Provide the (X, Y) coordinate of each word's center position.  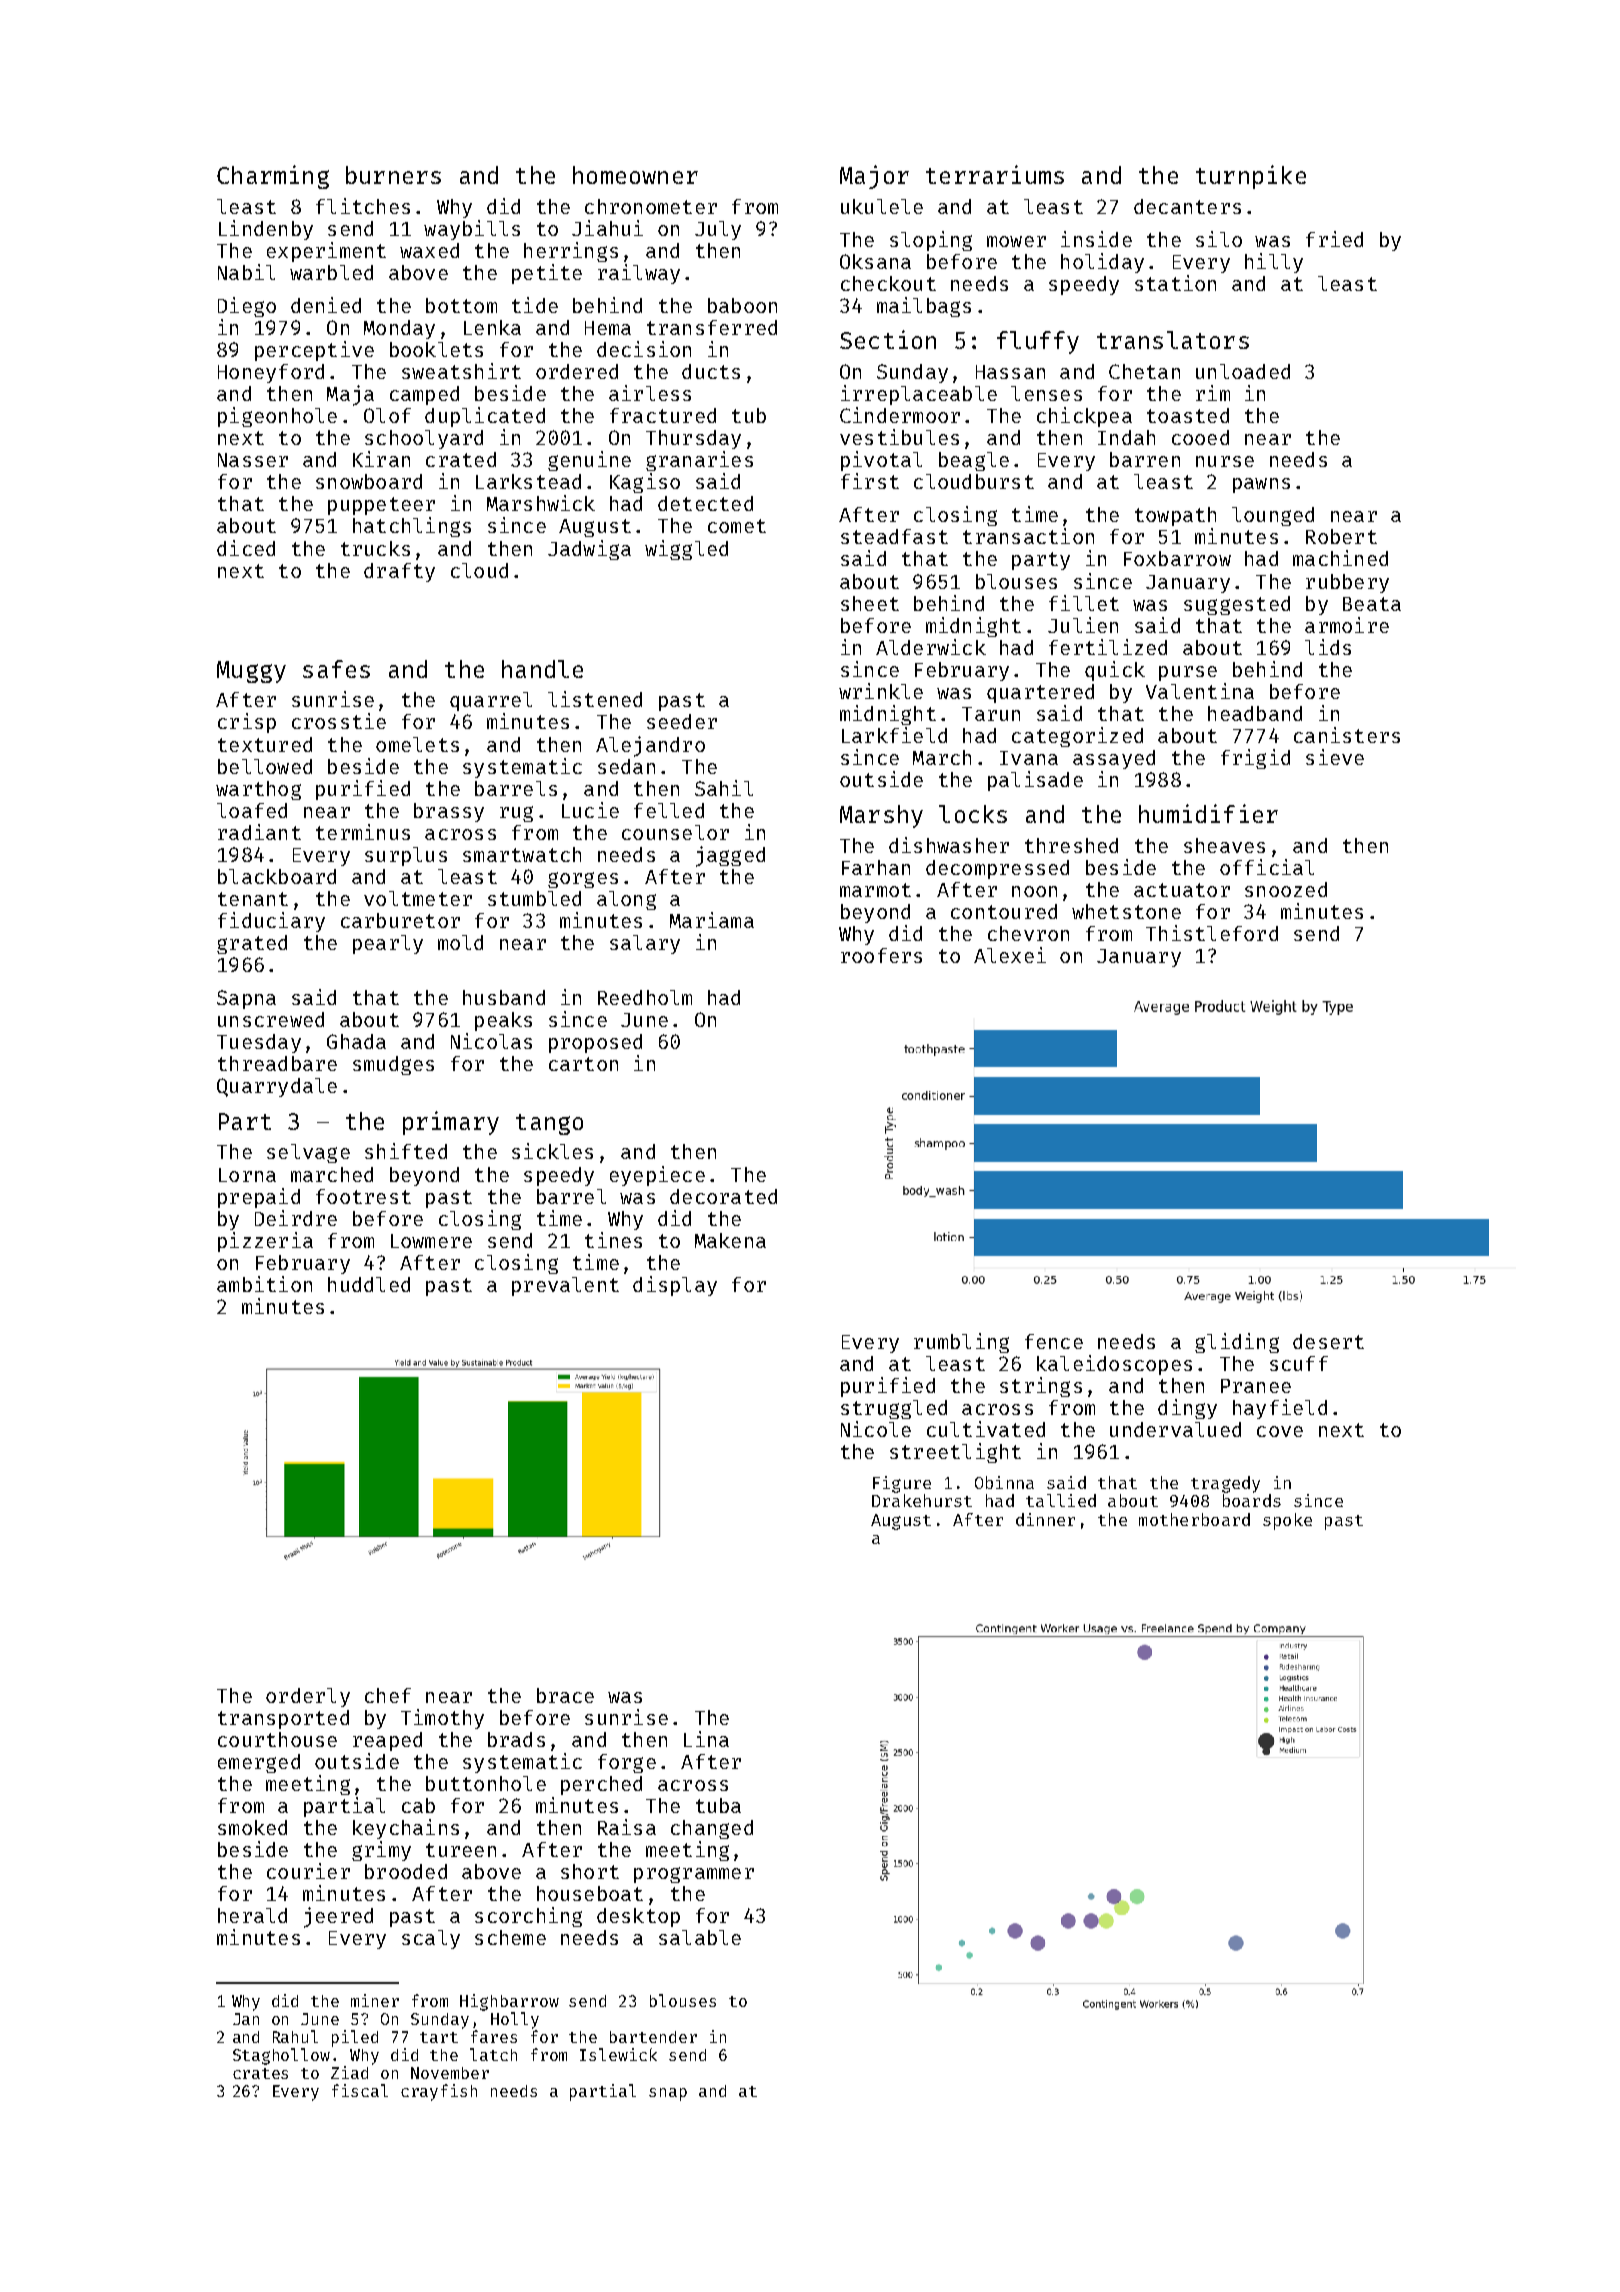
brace (565, 1695)
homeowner (635, 175)
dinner (1045, 1519)
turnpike (1251, 177)
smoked (252, 1827)
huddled (369, 1284)
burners (393, 175)
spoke (1287, 1521)
